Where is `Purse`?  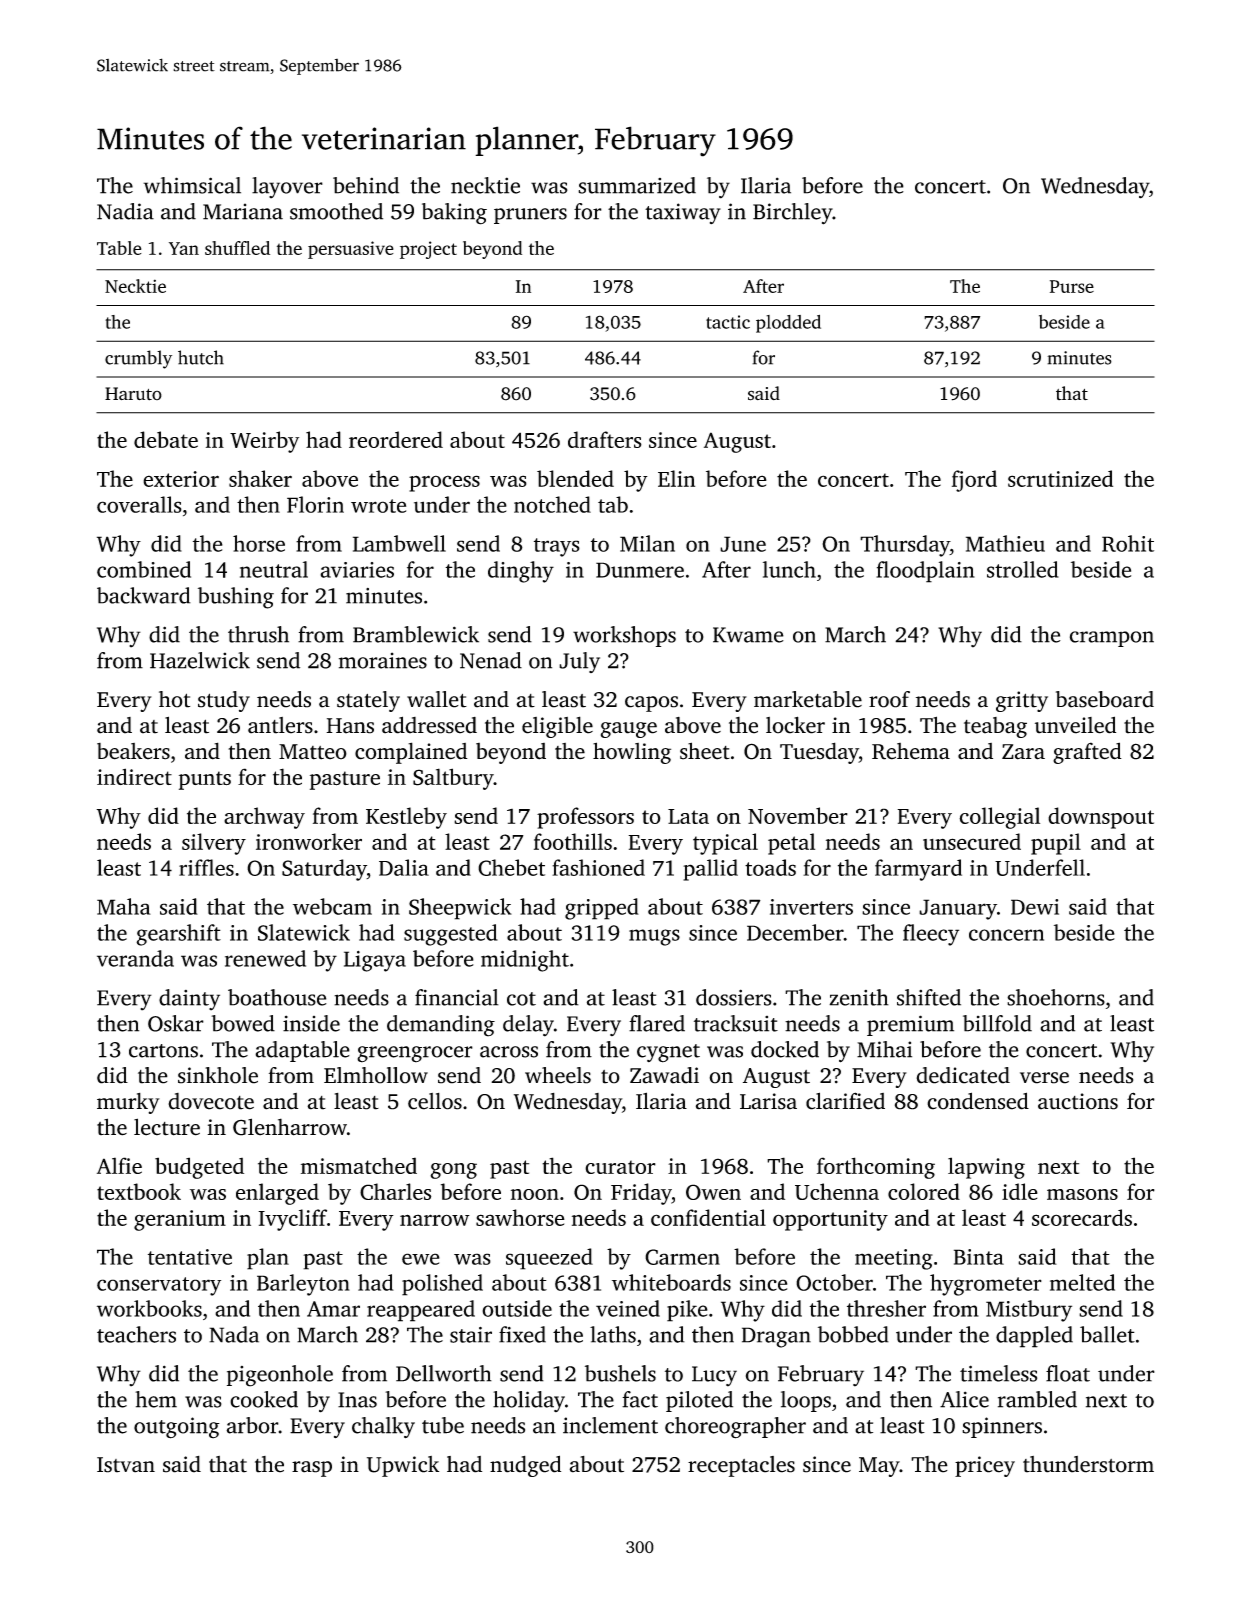
Purse is located at coordinates (1072, 286).
